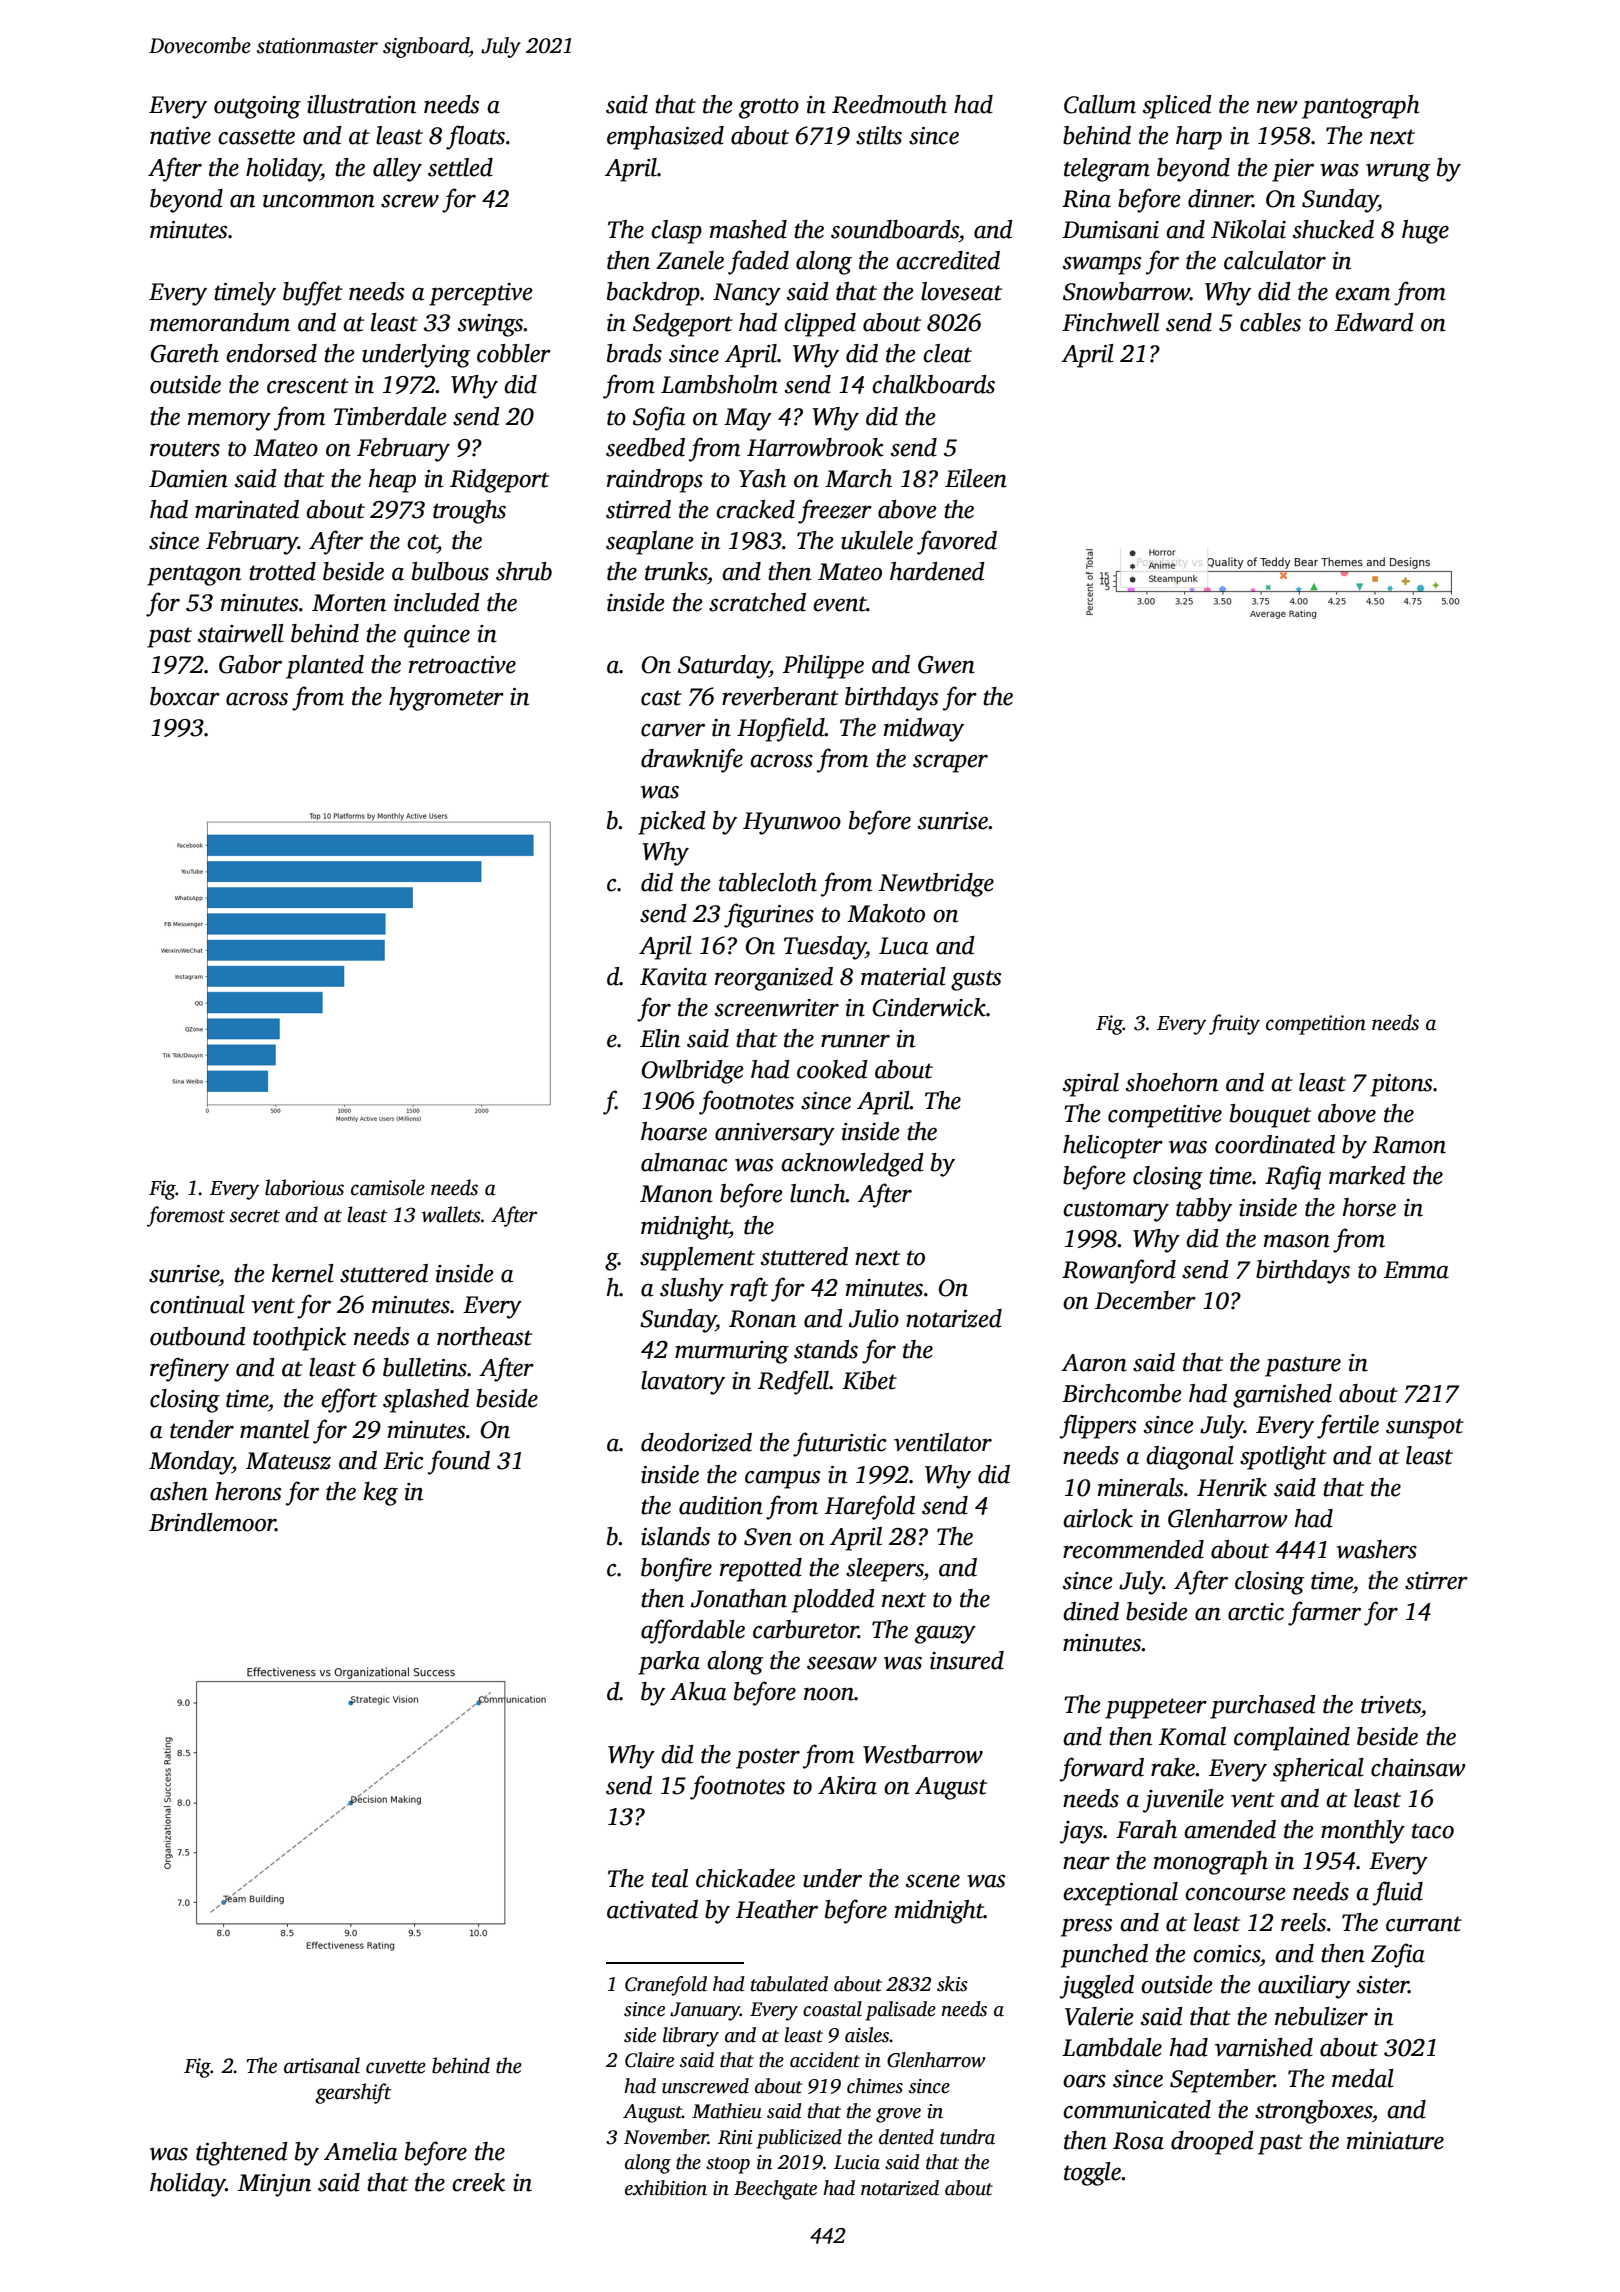  What do you see at coordinates (1374, 322) in the page?
I see `Edward` at bounding box center [1374, 322].
